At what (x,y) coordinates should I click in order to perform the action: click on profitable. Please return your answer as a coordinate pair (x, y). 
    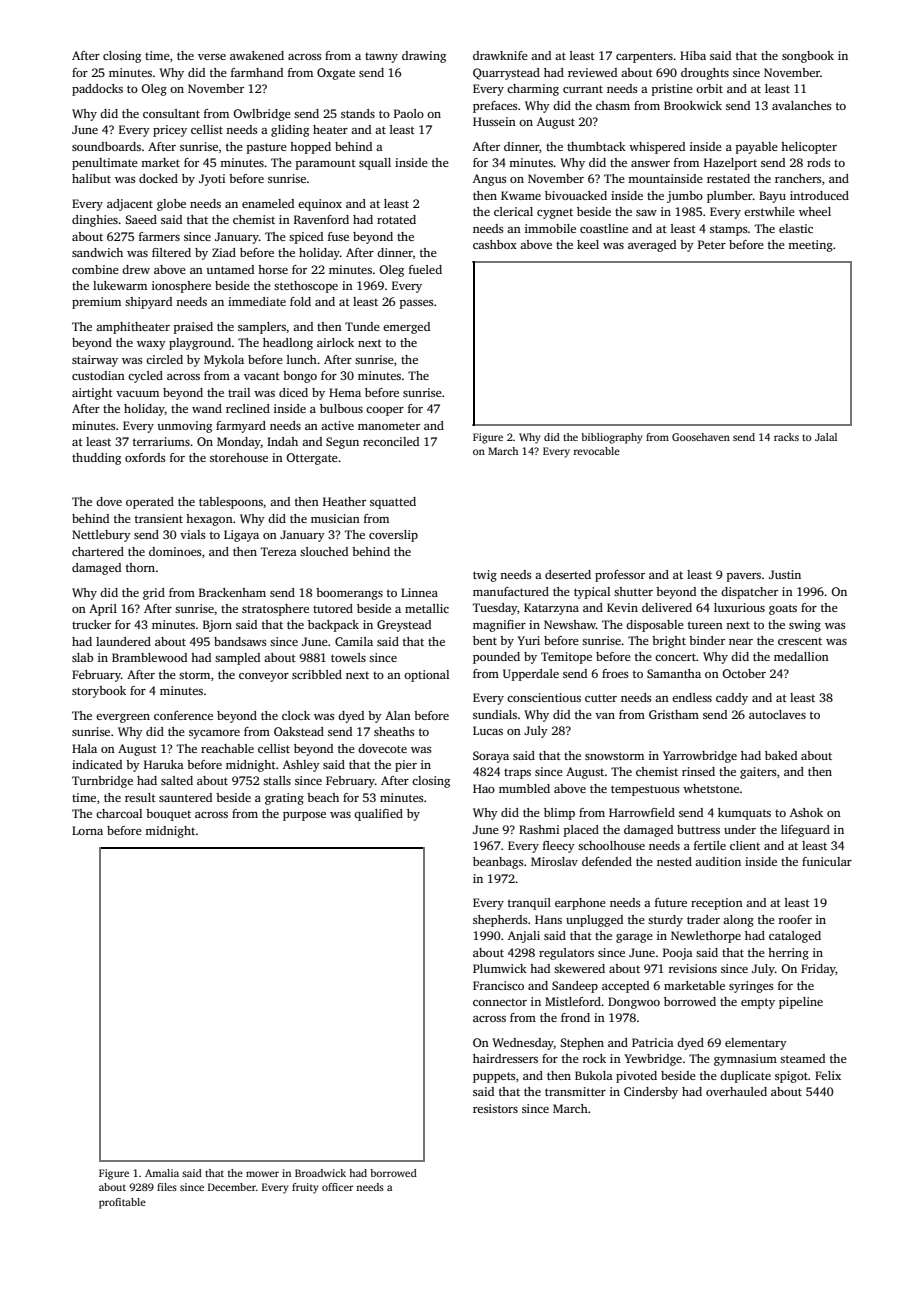
    Looking at the image, I should click on (122, 1203).
